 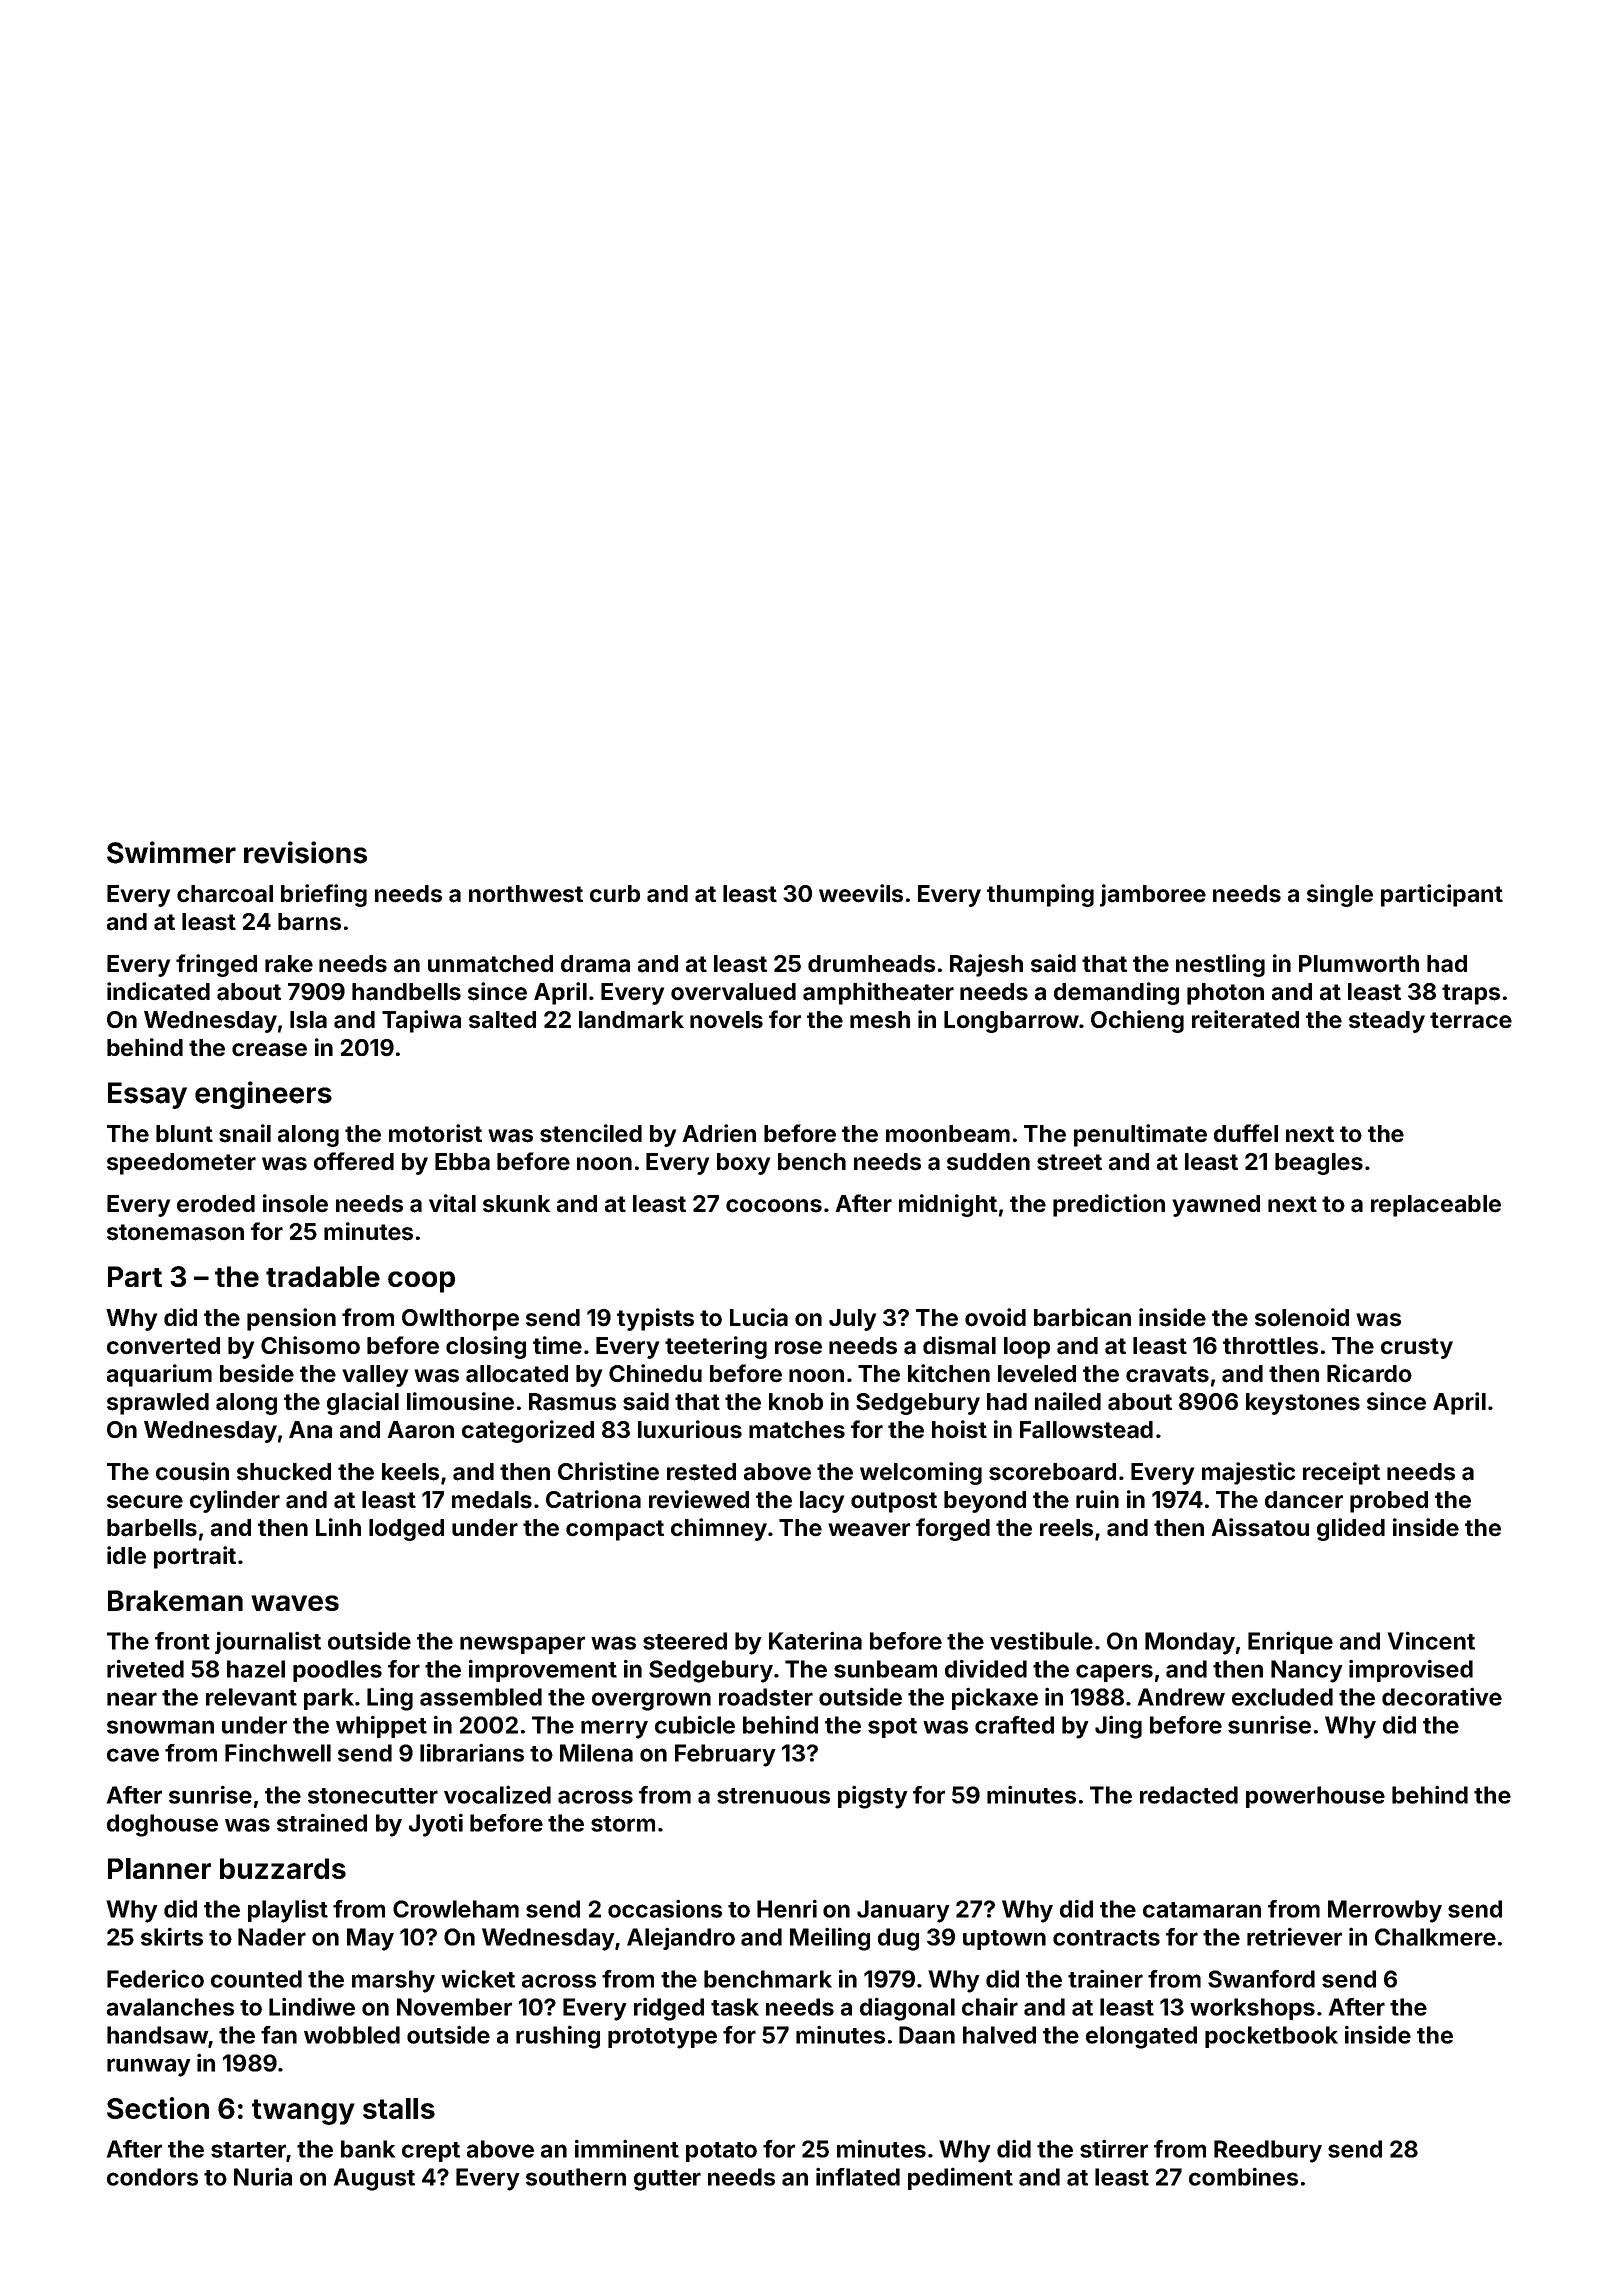 What do you see at coordinates (869, 1530) in the image?
I see `weaver` at bounding box center [869, 1530].
